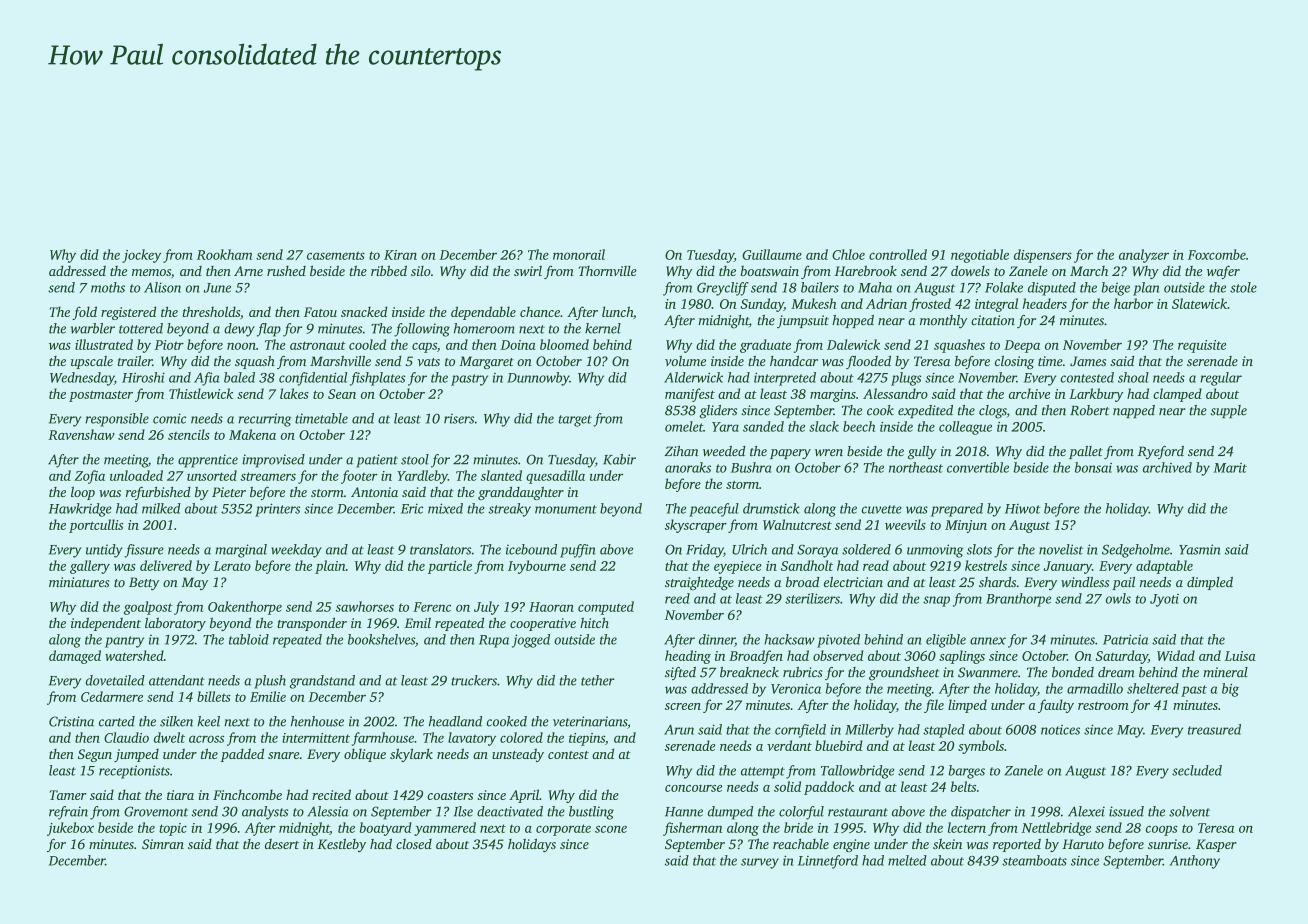 Image resolution: width=1308 pixels, height=924 pixels. What do you see at coordinates (217, 288) in the screenshot?
I see `June` at bounding box center [217, 288].
